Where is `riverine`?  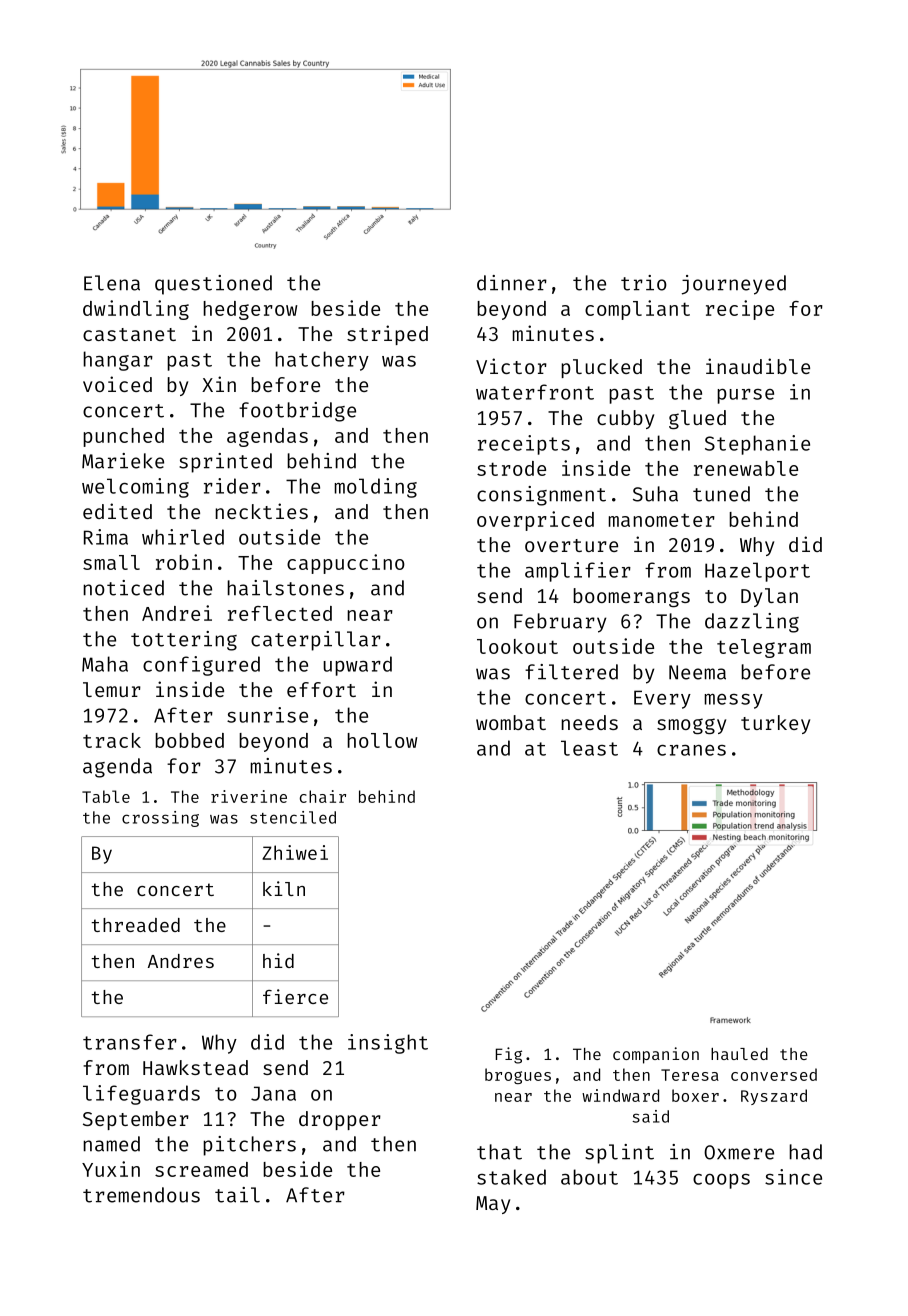 riverine is located at coordinates (249, 796).
